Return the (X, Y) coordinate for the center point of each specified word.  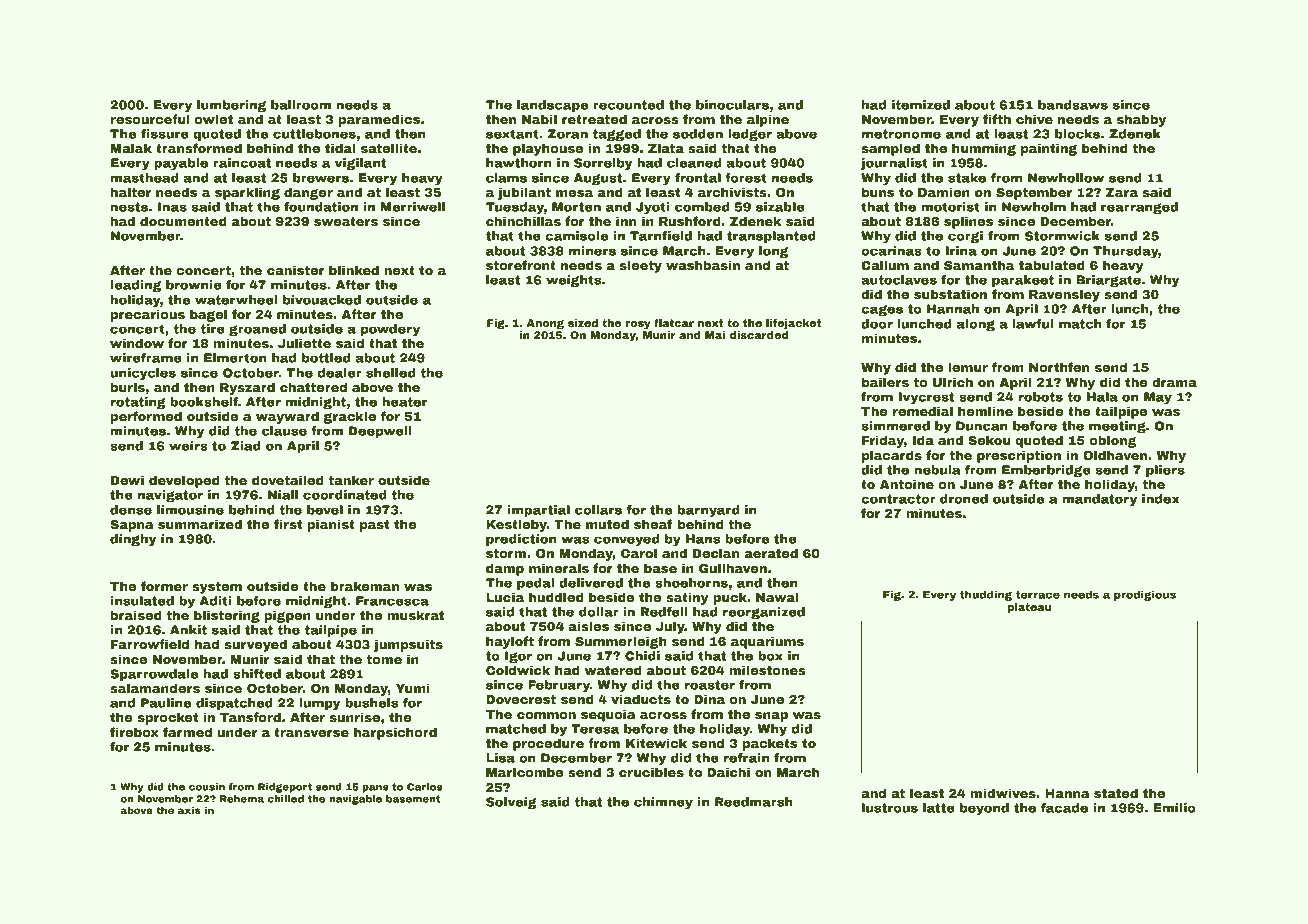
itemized (921, 105)
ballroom (301, 105)
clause (284, 431)
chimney (663, 803)
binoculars (732, 105)
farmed (187, 732)
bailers (885, 382)
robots (1040, 397)
